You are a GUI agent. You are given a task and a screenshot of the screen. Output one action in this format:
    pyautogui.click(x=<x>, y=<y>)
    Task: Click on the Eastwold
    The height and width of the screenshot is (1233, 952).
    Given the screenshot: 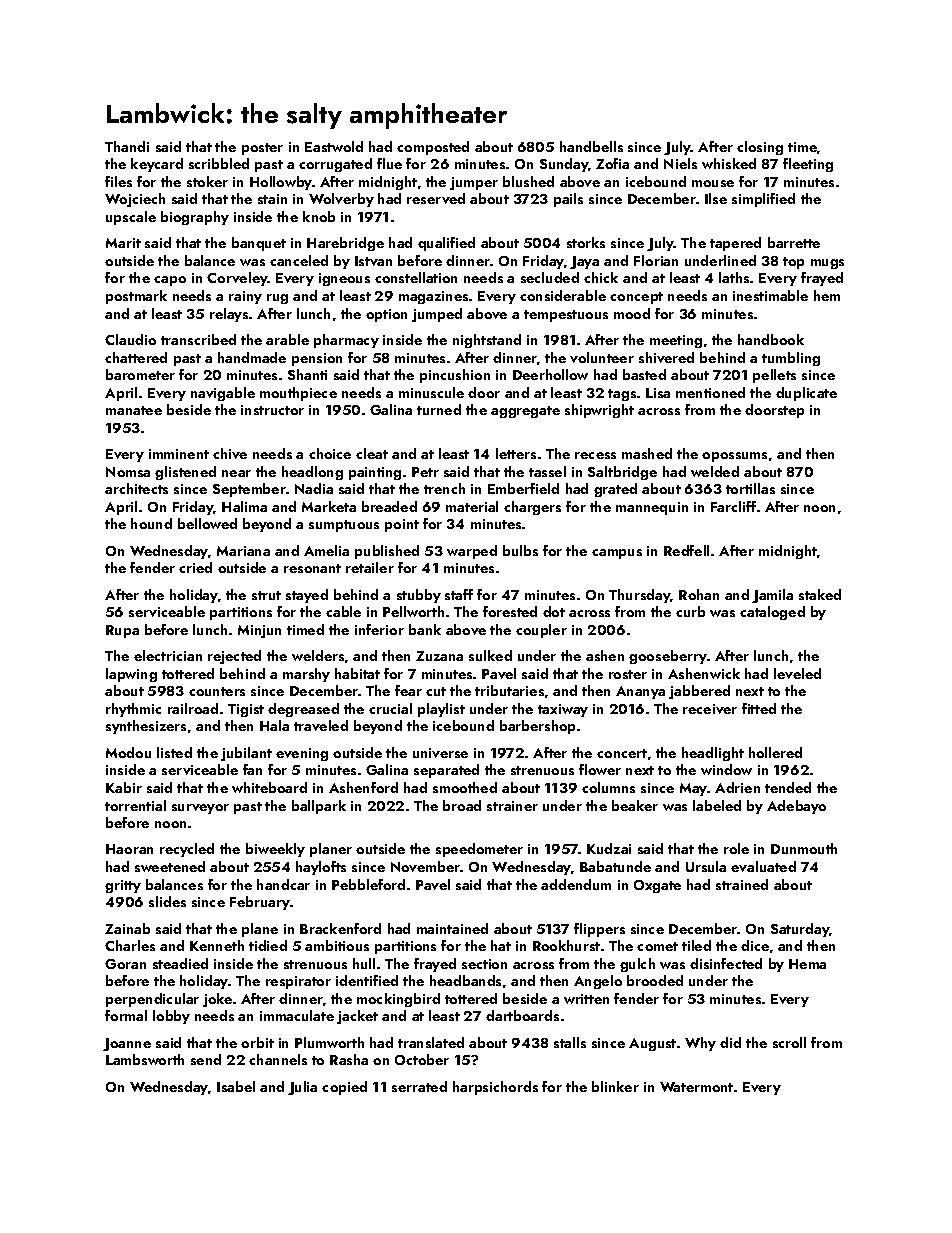 What is the action you would take?
    pyautogui.click(x=334, y=146)
